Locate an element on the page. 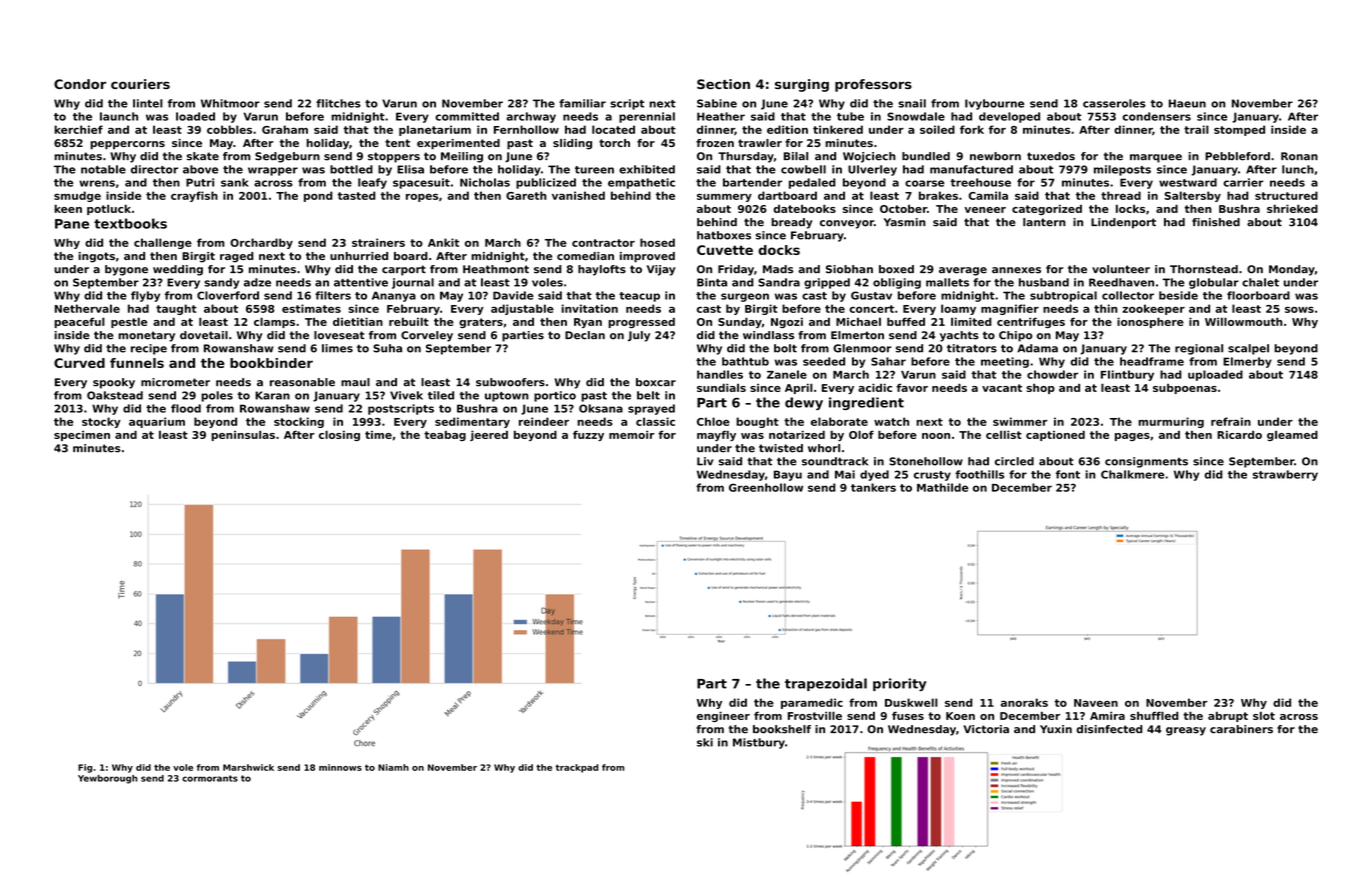 The width and height of the image is (1372, 887). Naveen is located at coordinates (1096, 703).
